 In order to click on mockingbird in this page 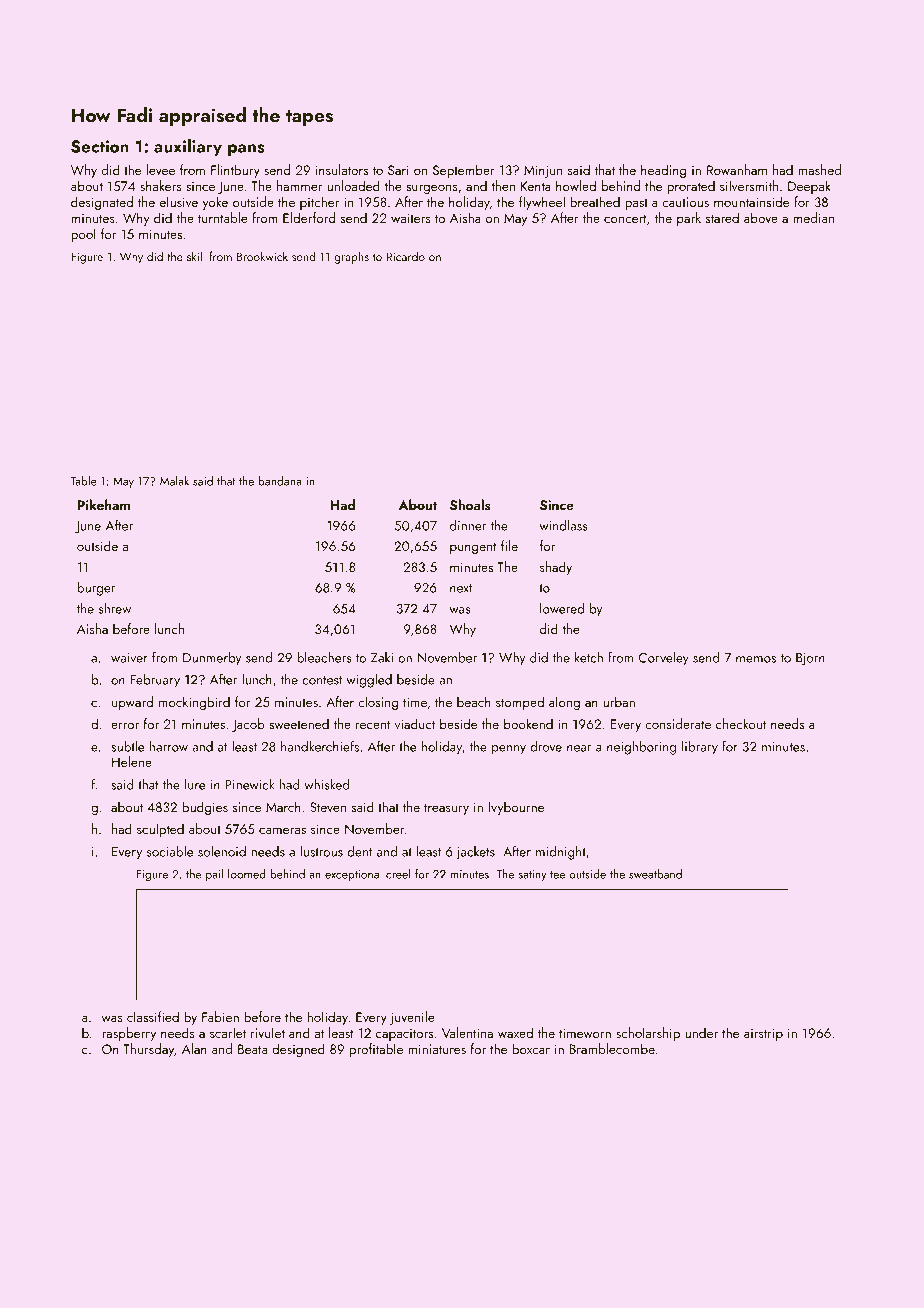, I will do `click(194, 703)`.
